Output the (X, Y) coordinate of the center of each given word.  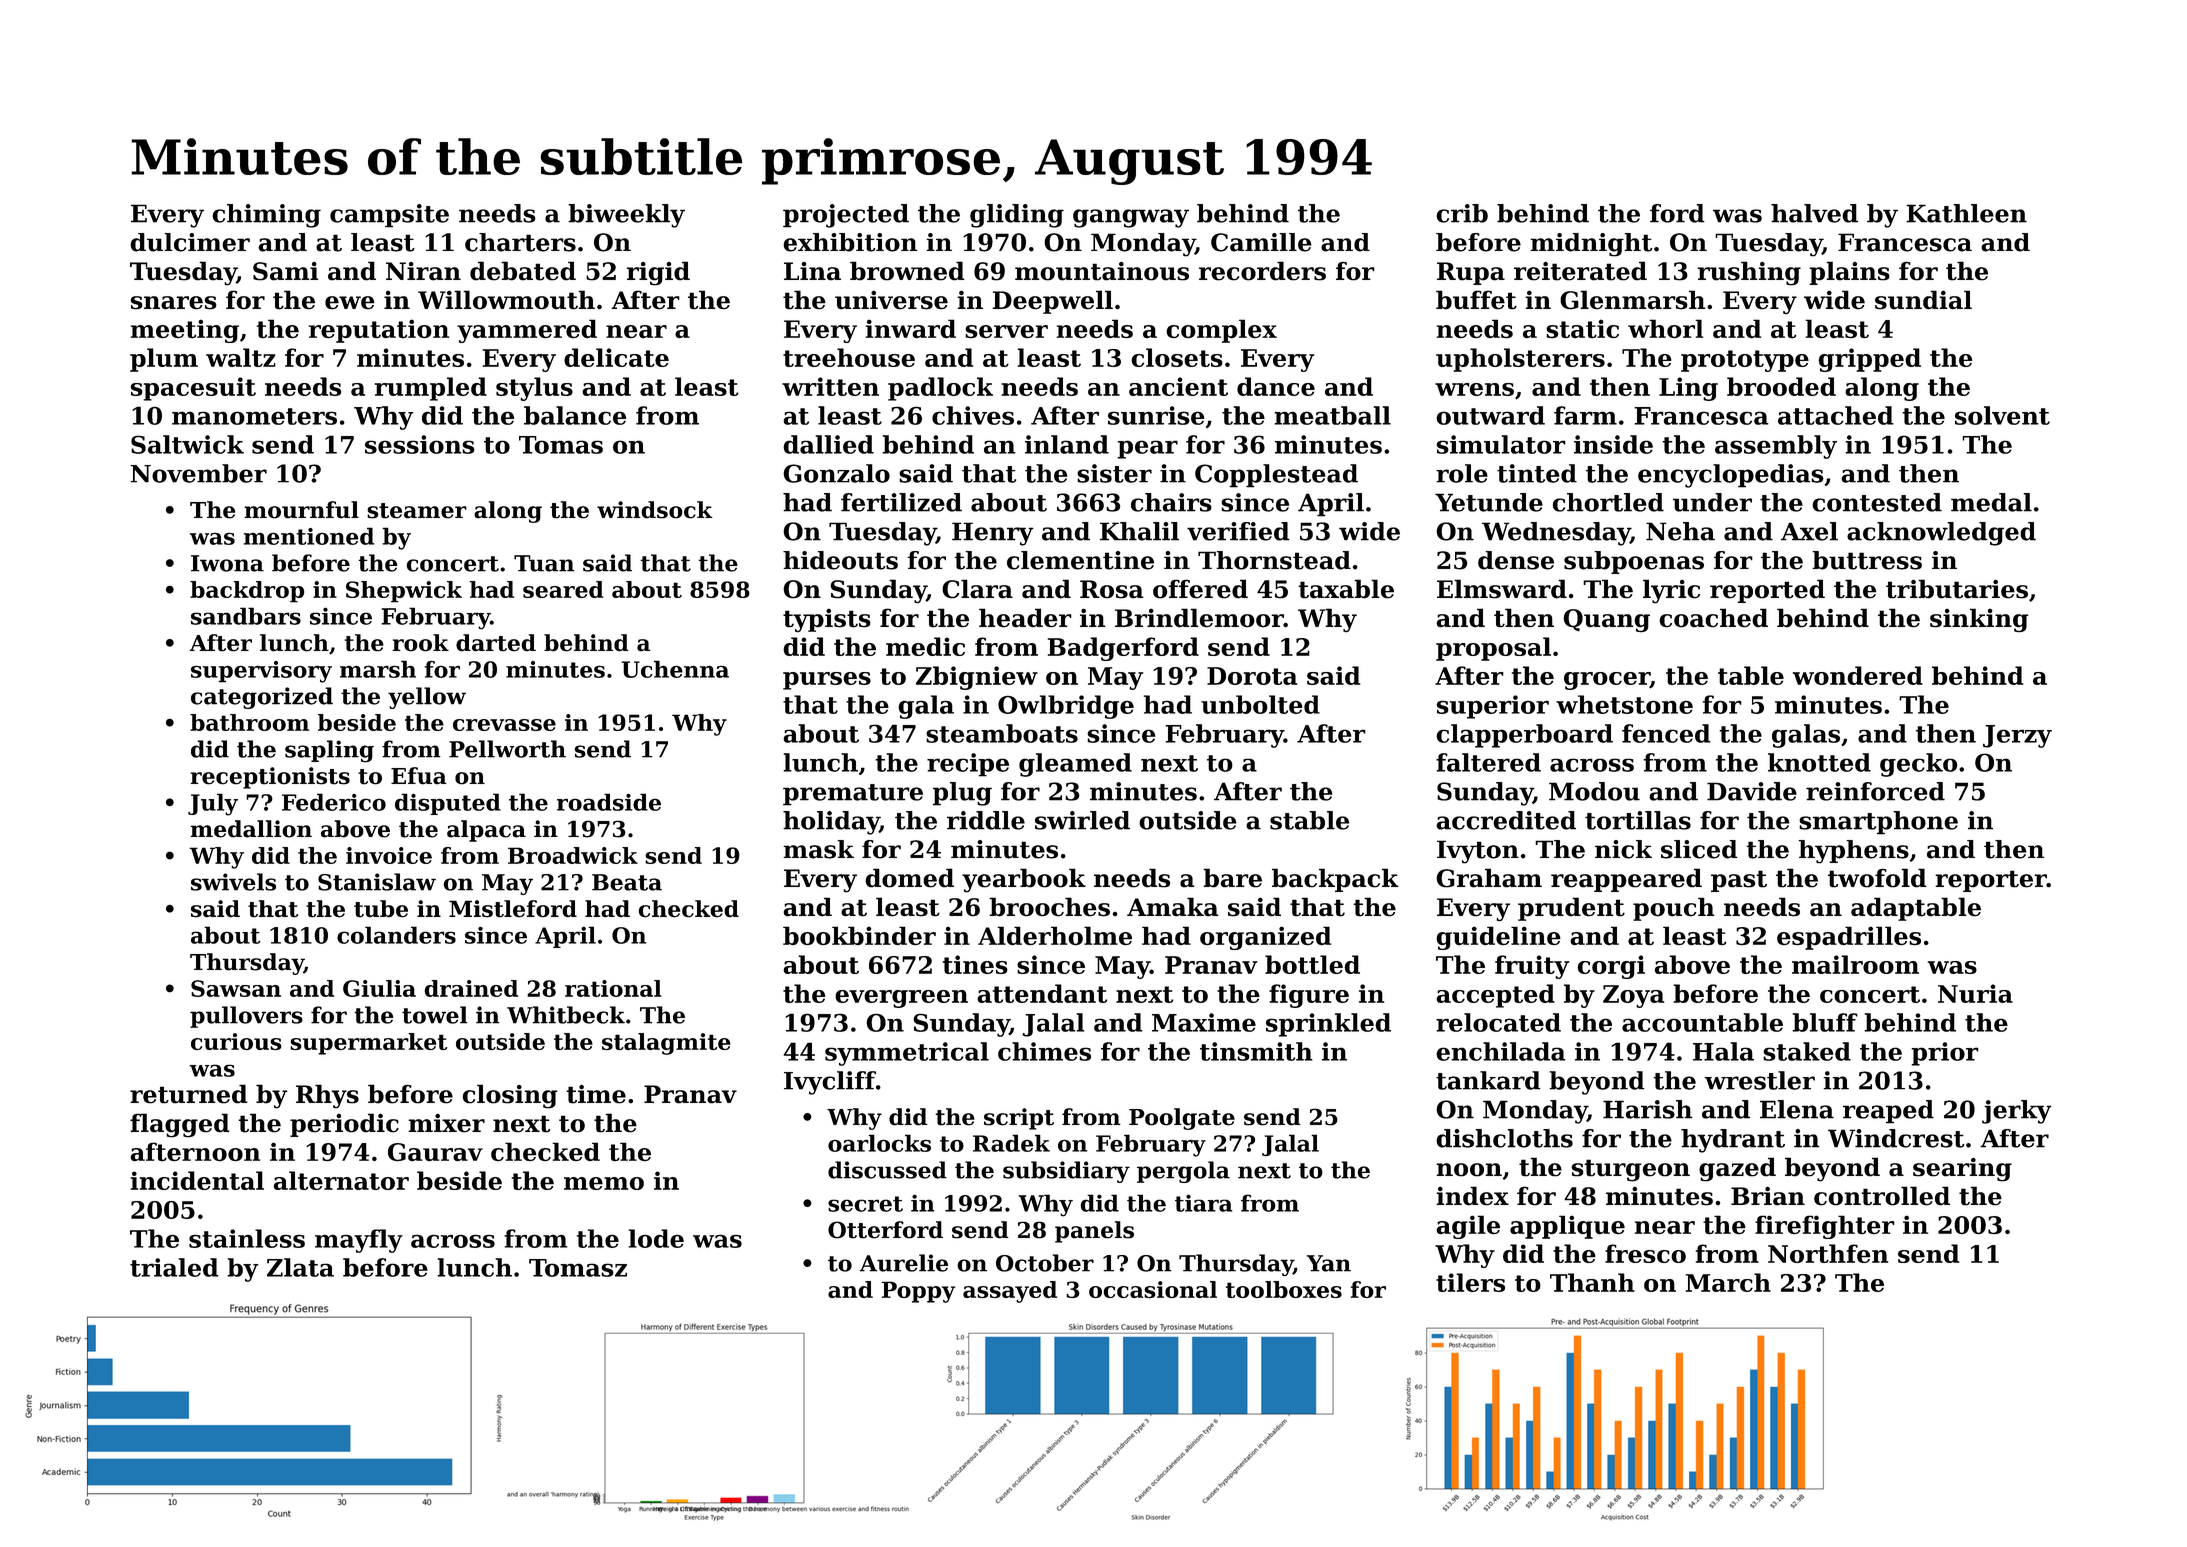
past (1739, 881)
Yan (1329, 1263)
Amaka (1173, 907)
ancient (1178, 386)
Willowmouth (506, 300)
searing (1962, 1170)
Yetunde (1489, 502)
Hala (1723, 1051)
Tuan (544, 563)
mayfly (359, 1241)
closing (510, 1096)
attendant (1042, 993)
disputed (448, 804)
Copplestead (1276, 476)
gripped (1869, 360)
